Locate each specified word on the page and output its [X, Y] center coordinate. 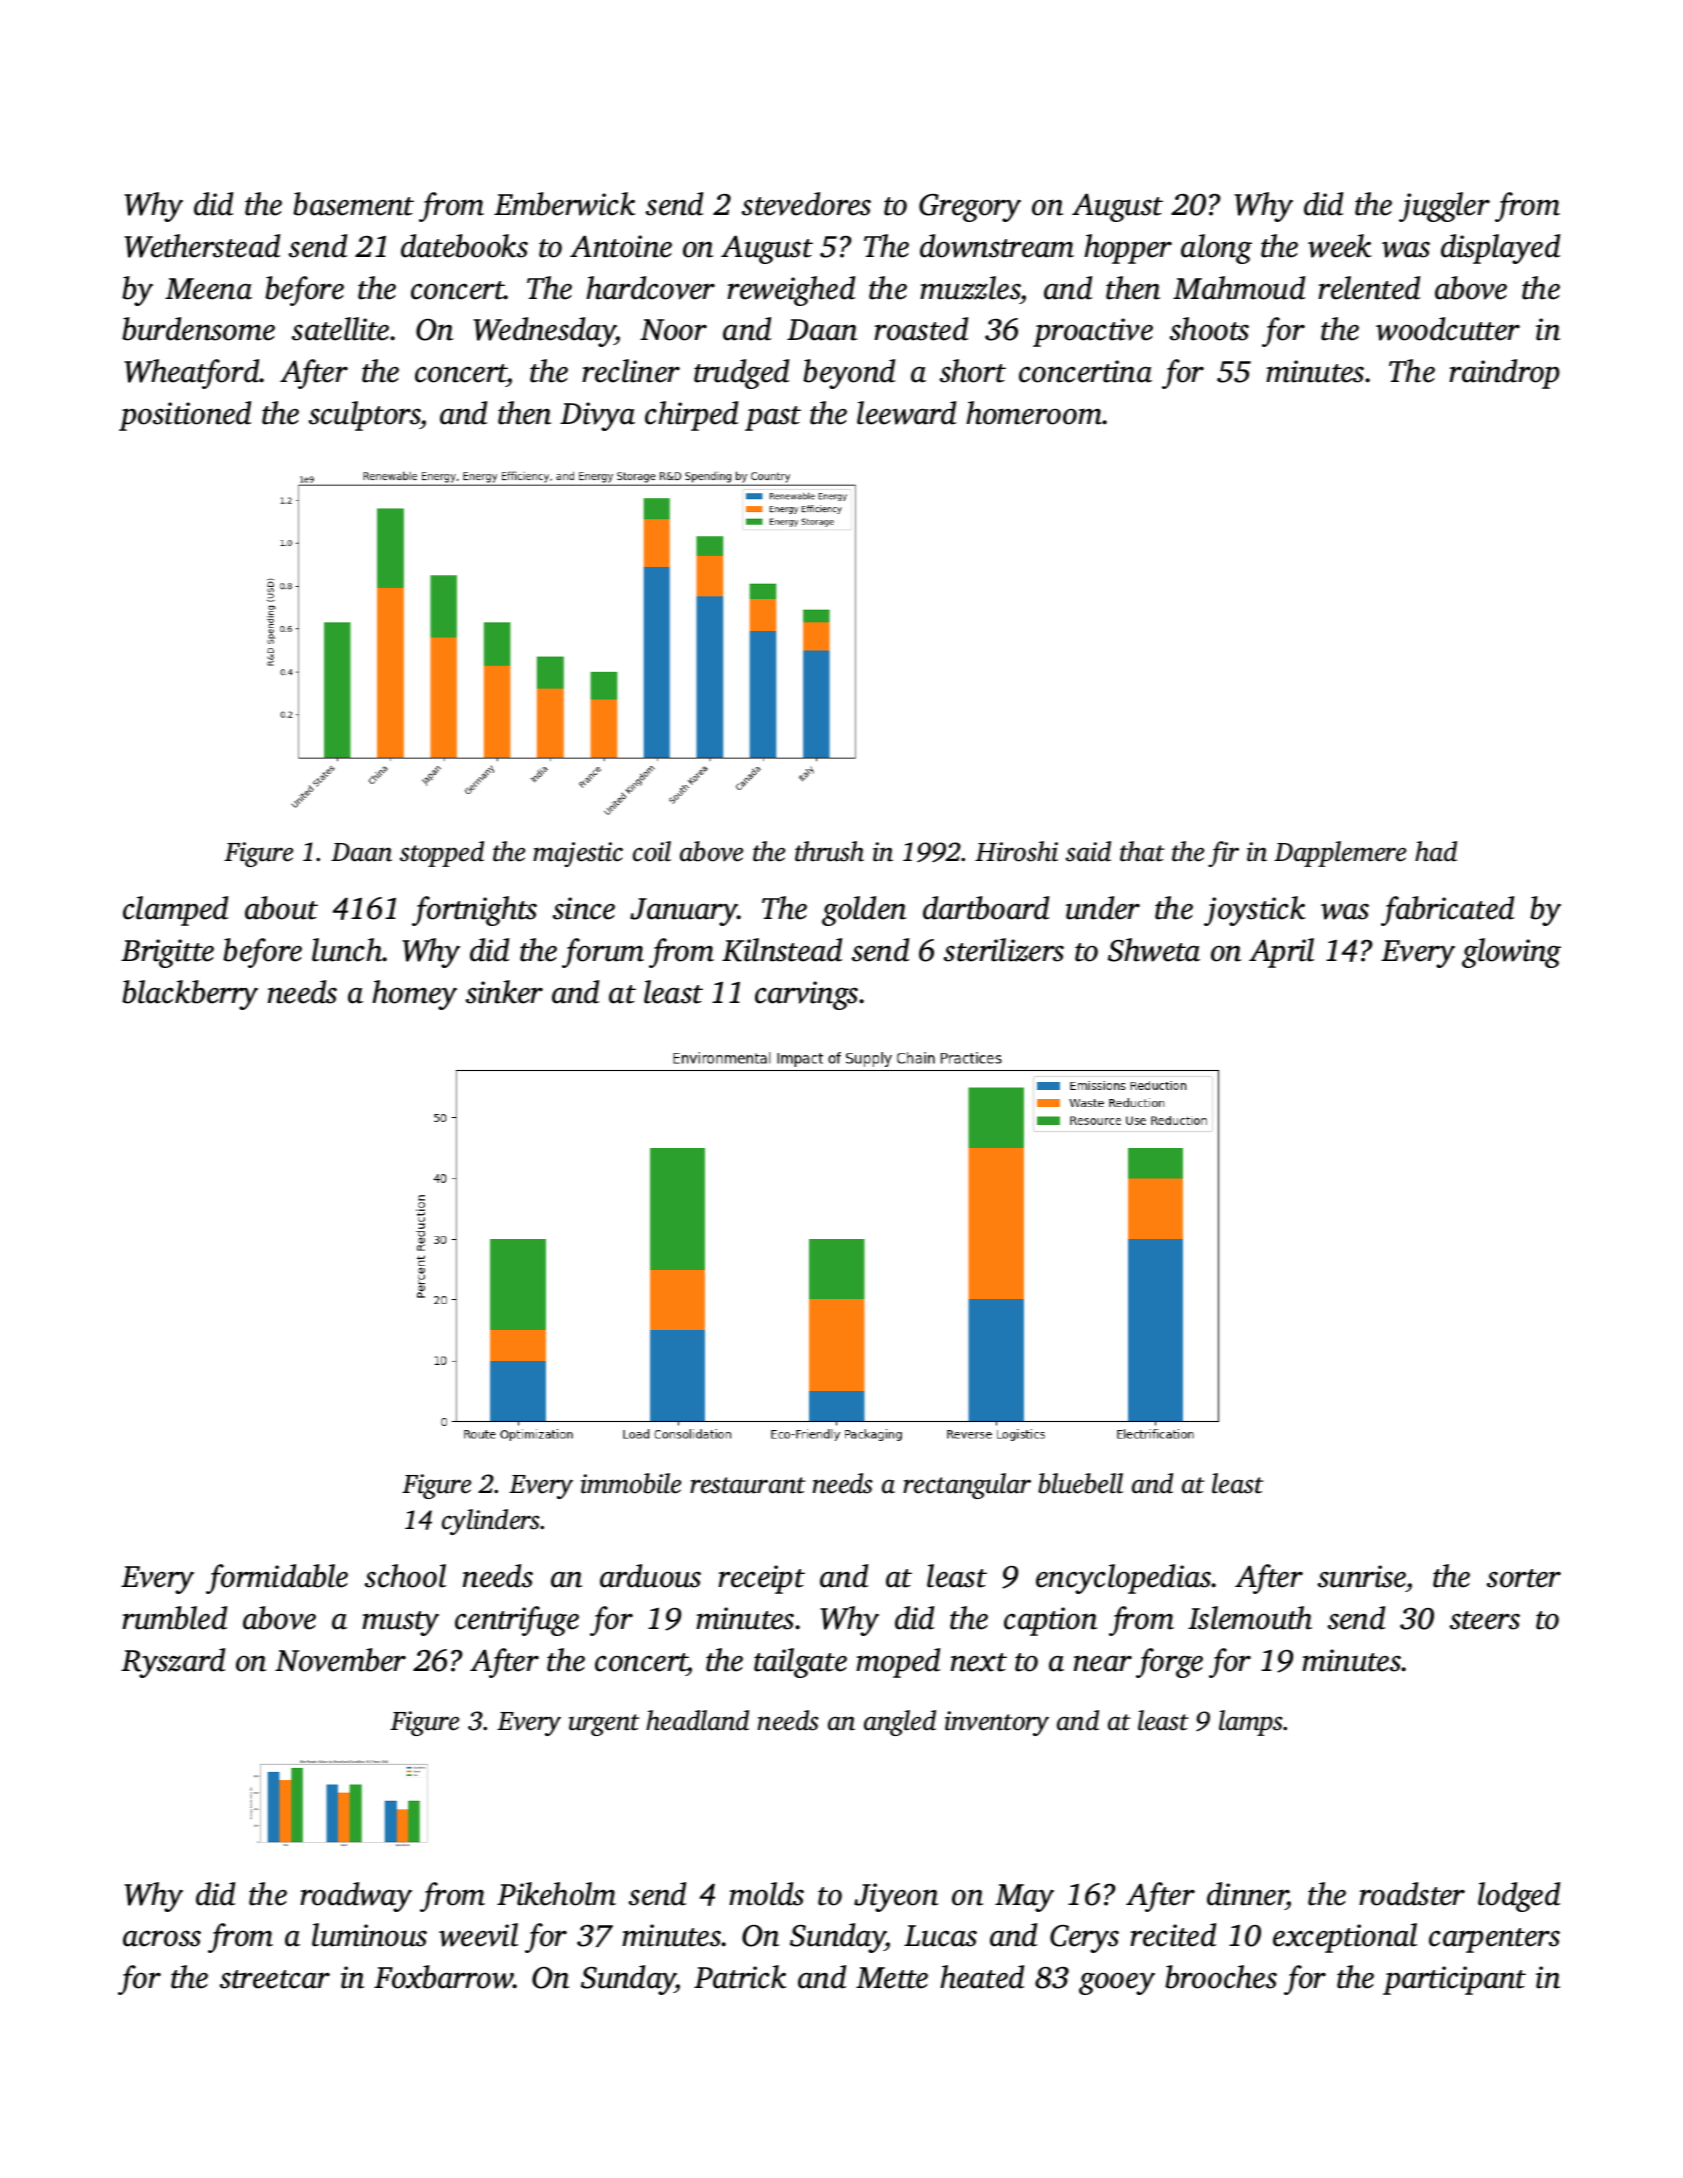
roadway [356, 1897]
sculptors [364, 416]
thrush [829, 851]
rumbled [174, 1618]
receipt [761, 1579]
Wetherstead [202, 246]
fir [1223, 854]
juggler [1444, 207]
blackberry [190, 995]
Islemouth [1250, 1618]
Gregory [970, 208]
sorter [1524, 1578]
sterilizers [1004, 950]
